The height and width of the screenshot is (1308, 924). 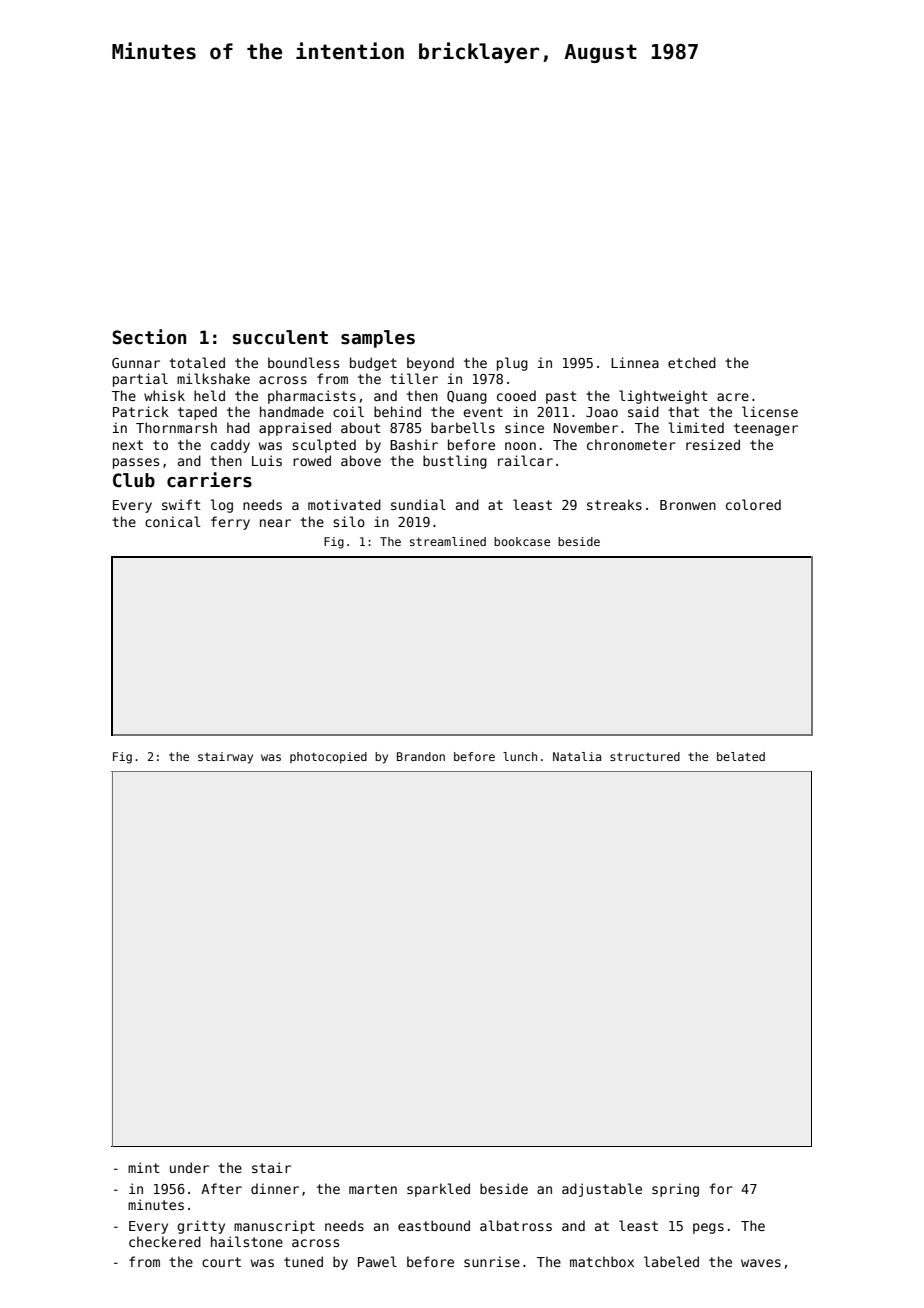 I want to click on Brandon, so click(x=421, y=756).
